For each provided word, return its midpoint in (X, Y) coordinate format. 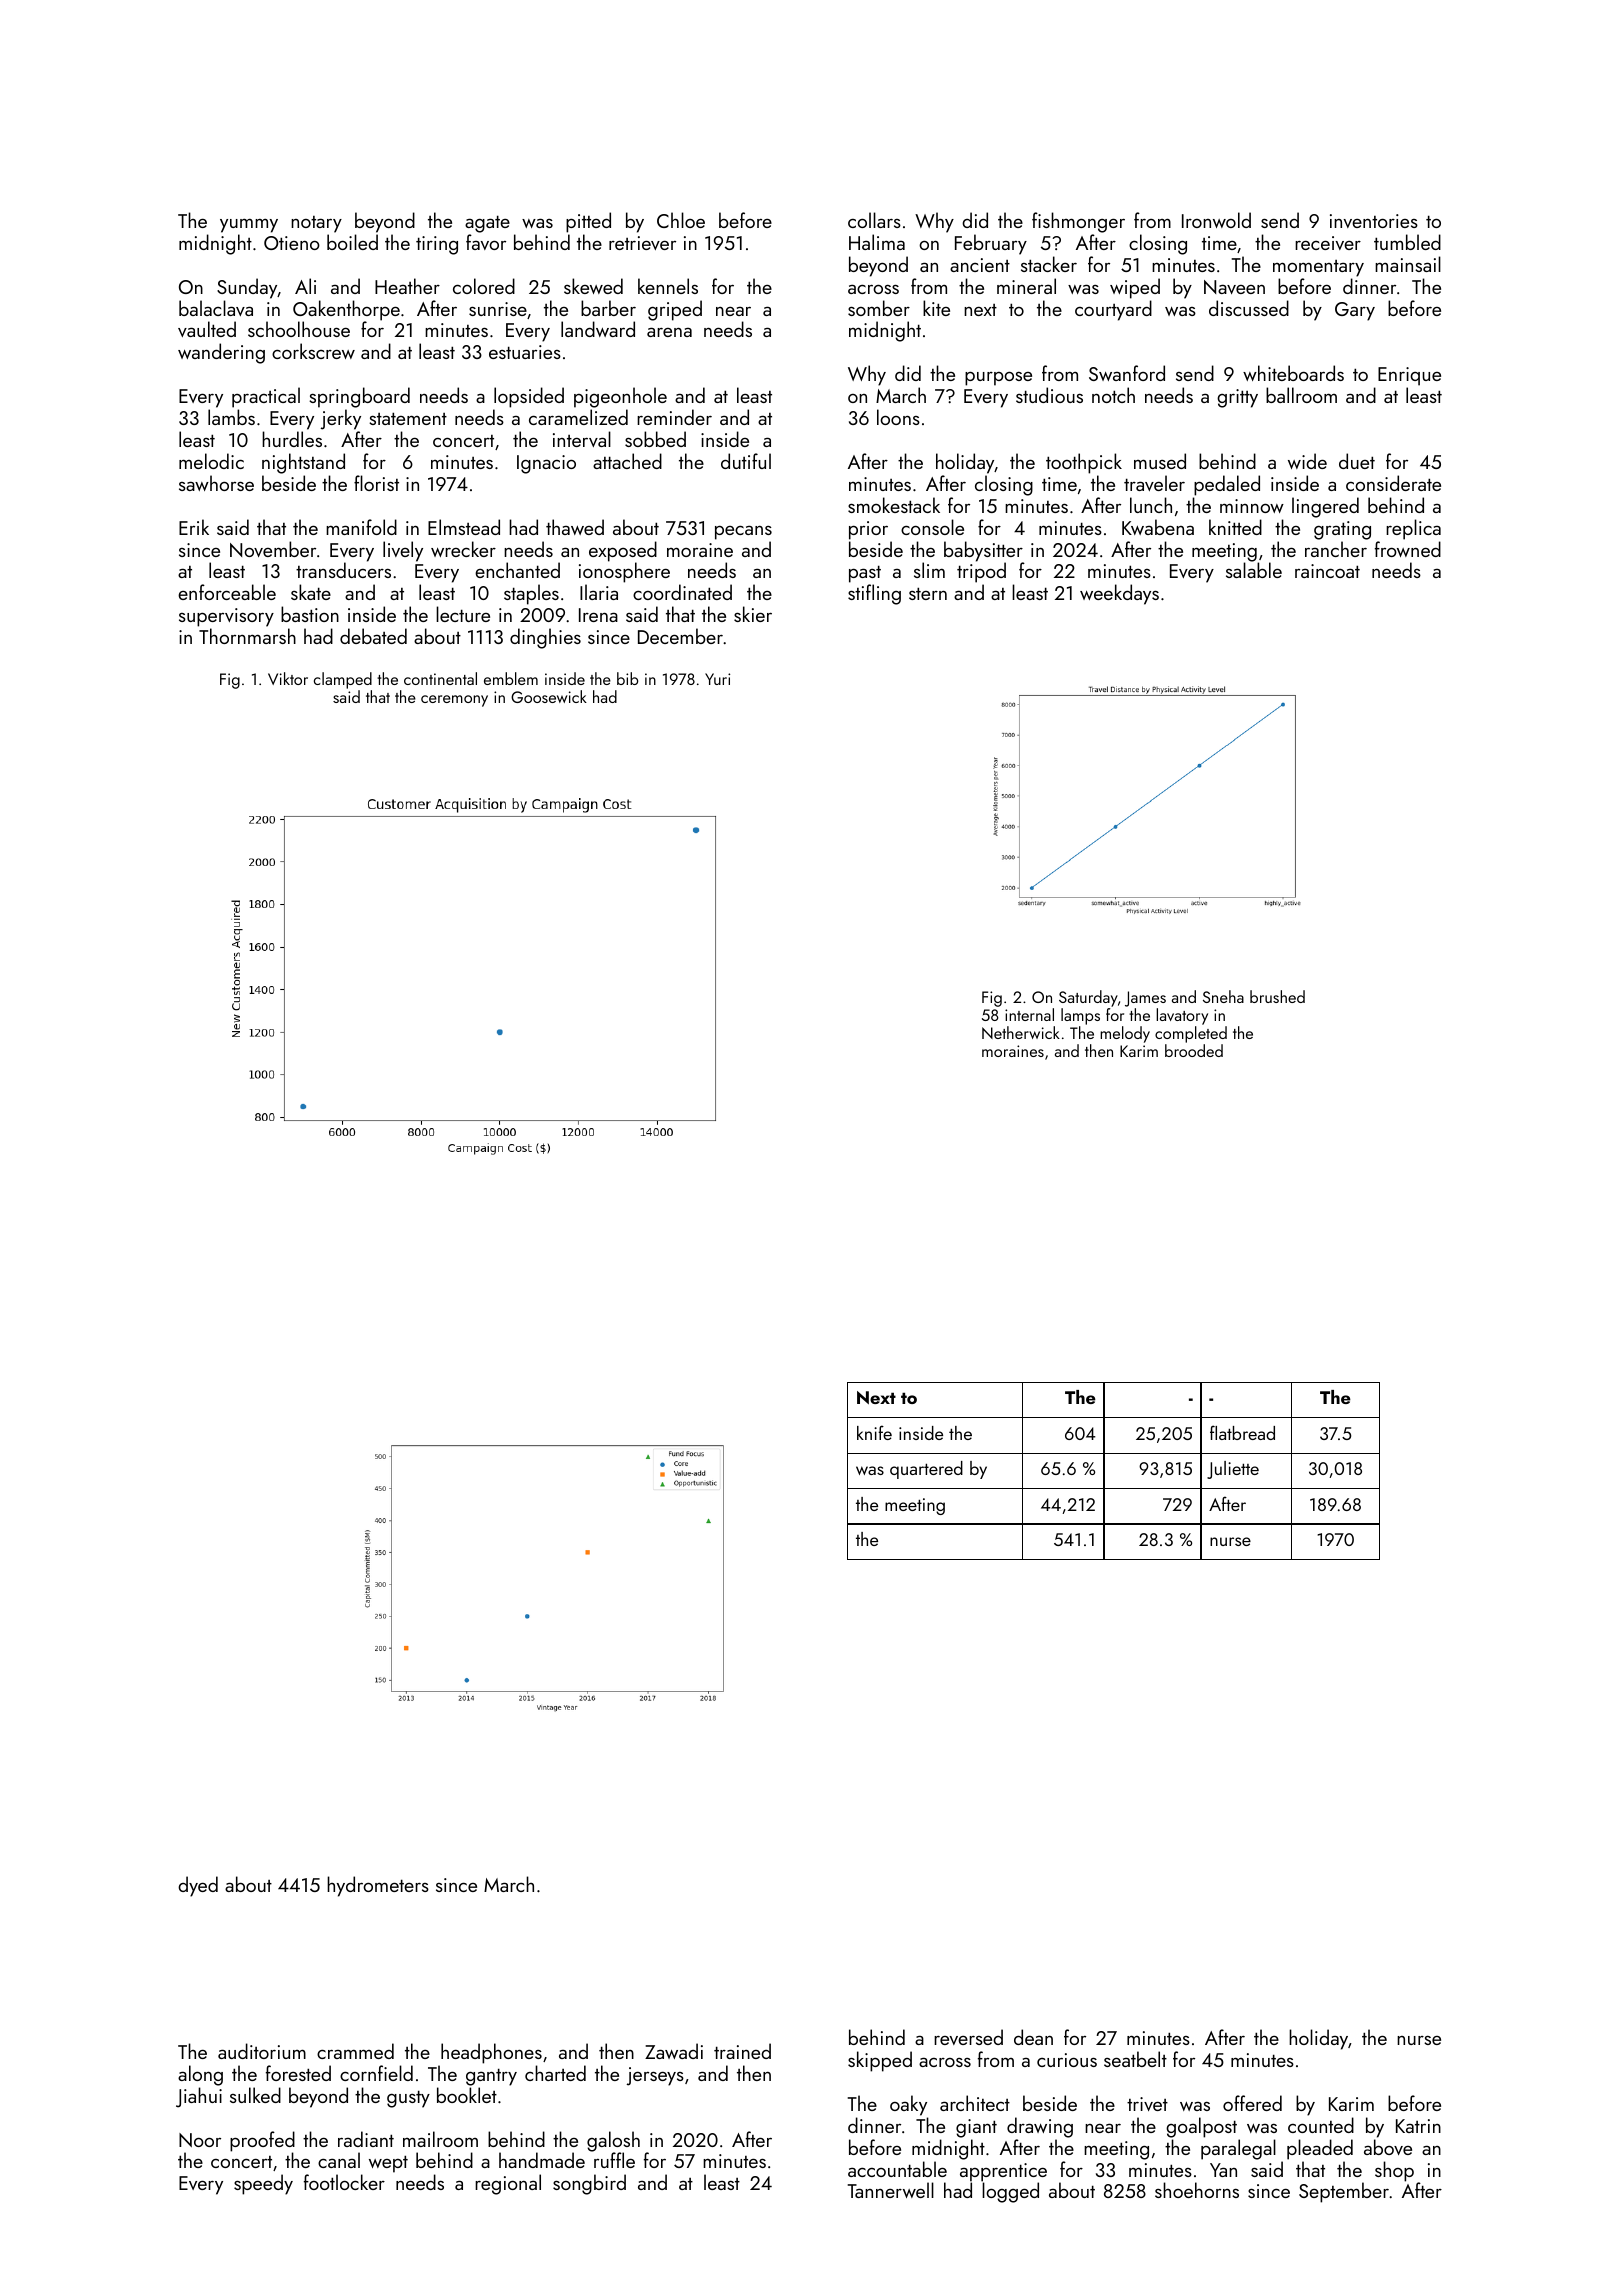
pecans (743, 532)
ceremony (454, 701)
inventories (1374, 221)
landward (598, 329)
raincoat (1327, 571)
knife (874, 1432)
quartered (926, 1470)
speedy (263, 2184)
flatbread (1242, 1432)
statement (408, 418)
